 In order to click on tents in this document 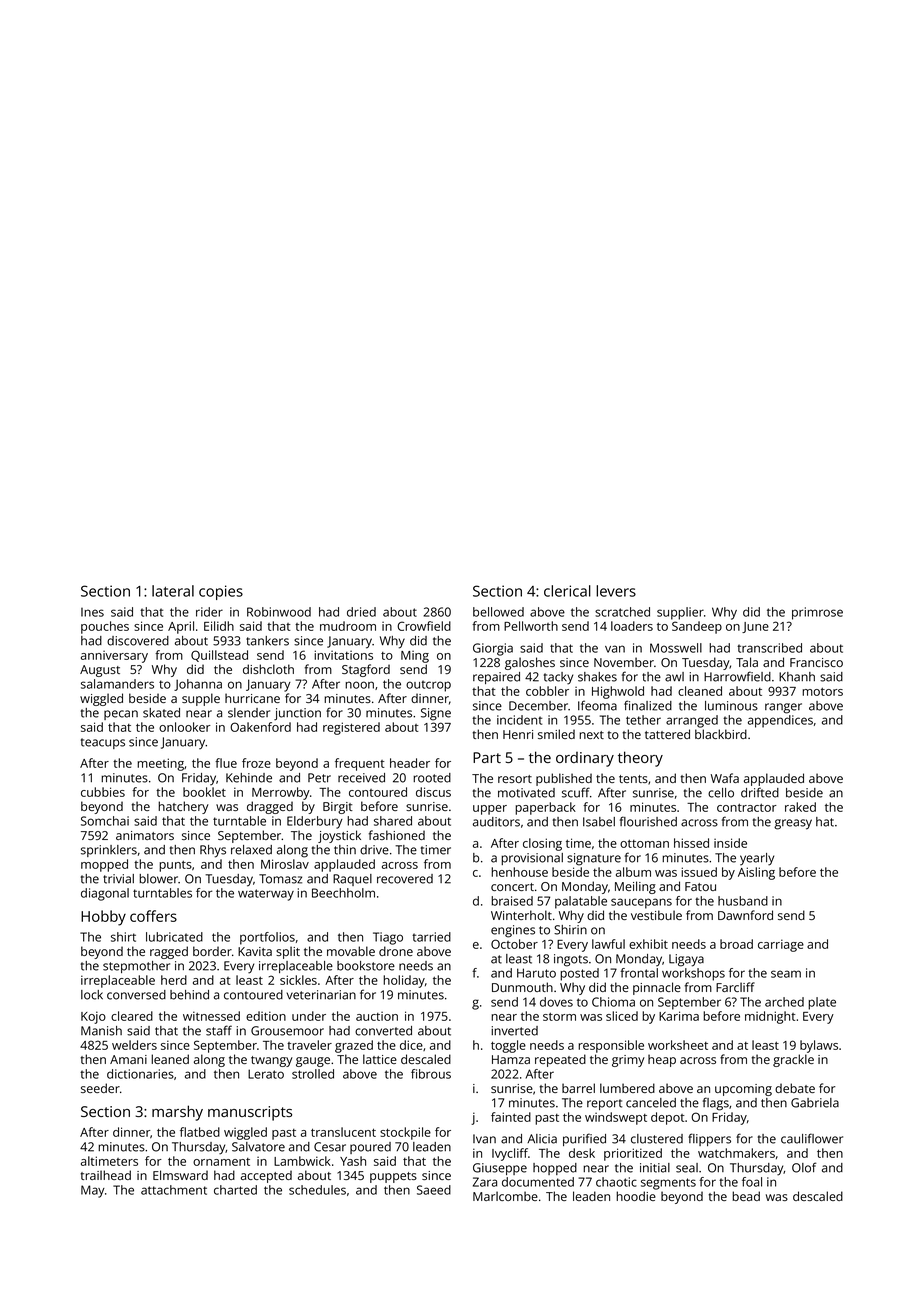, I will do `click(633, 779)`.
